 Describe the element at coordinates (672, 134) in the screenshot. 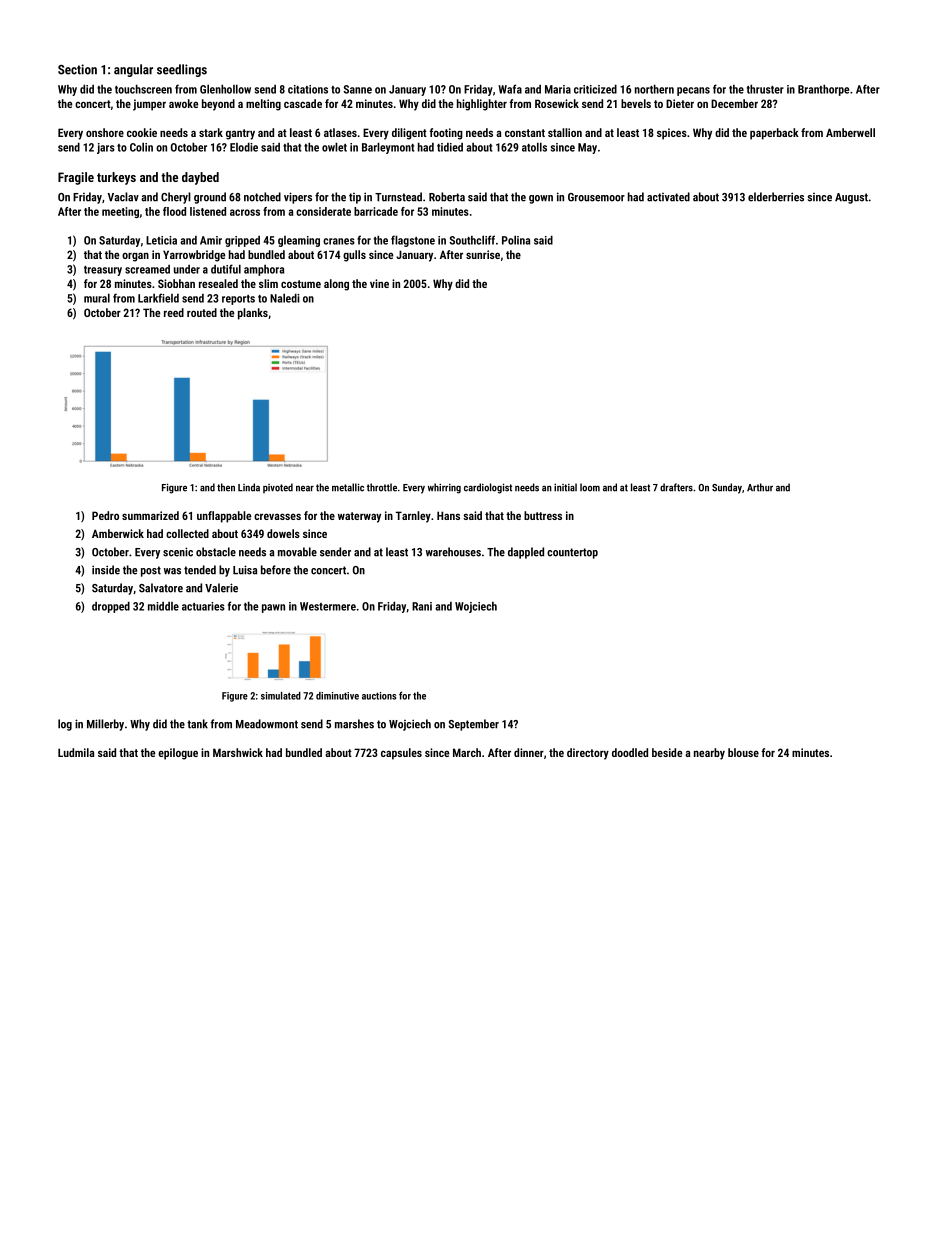

I see `spices` at that location.
